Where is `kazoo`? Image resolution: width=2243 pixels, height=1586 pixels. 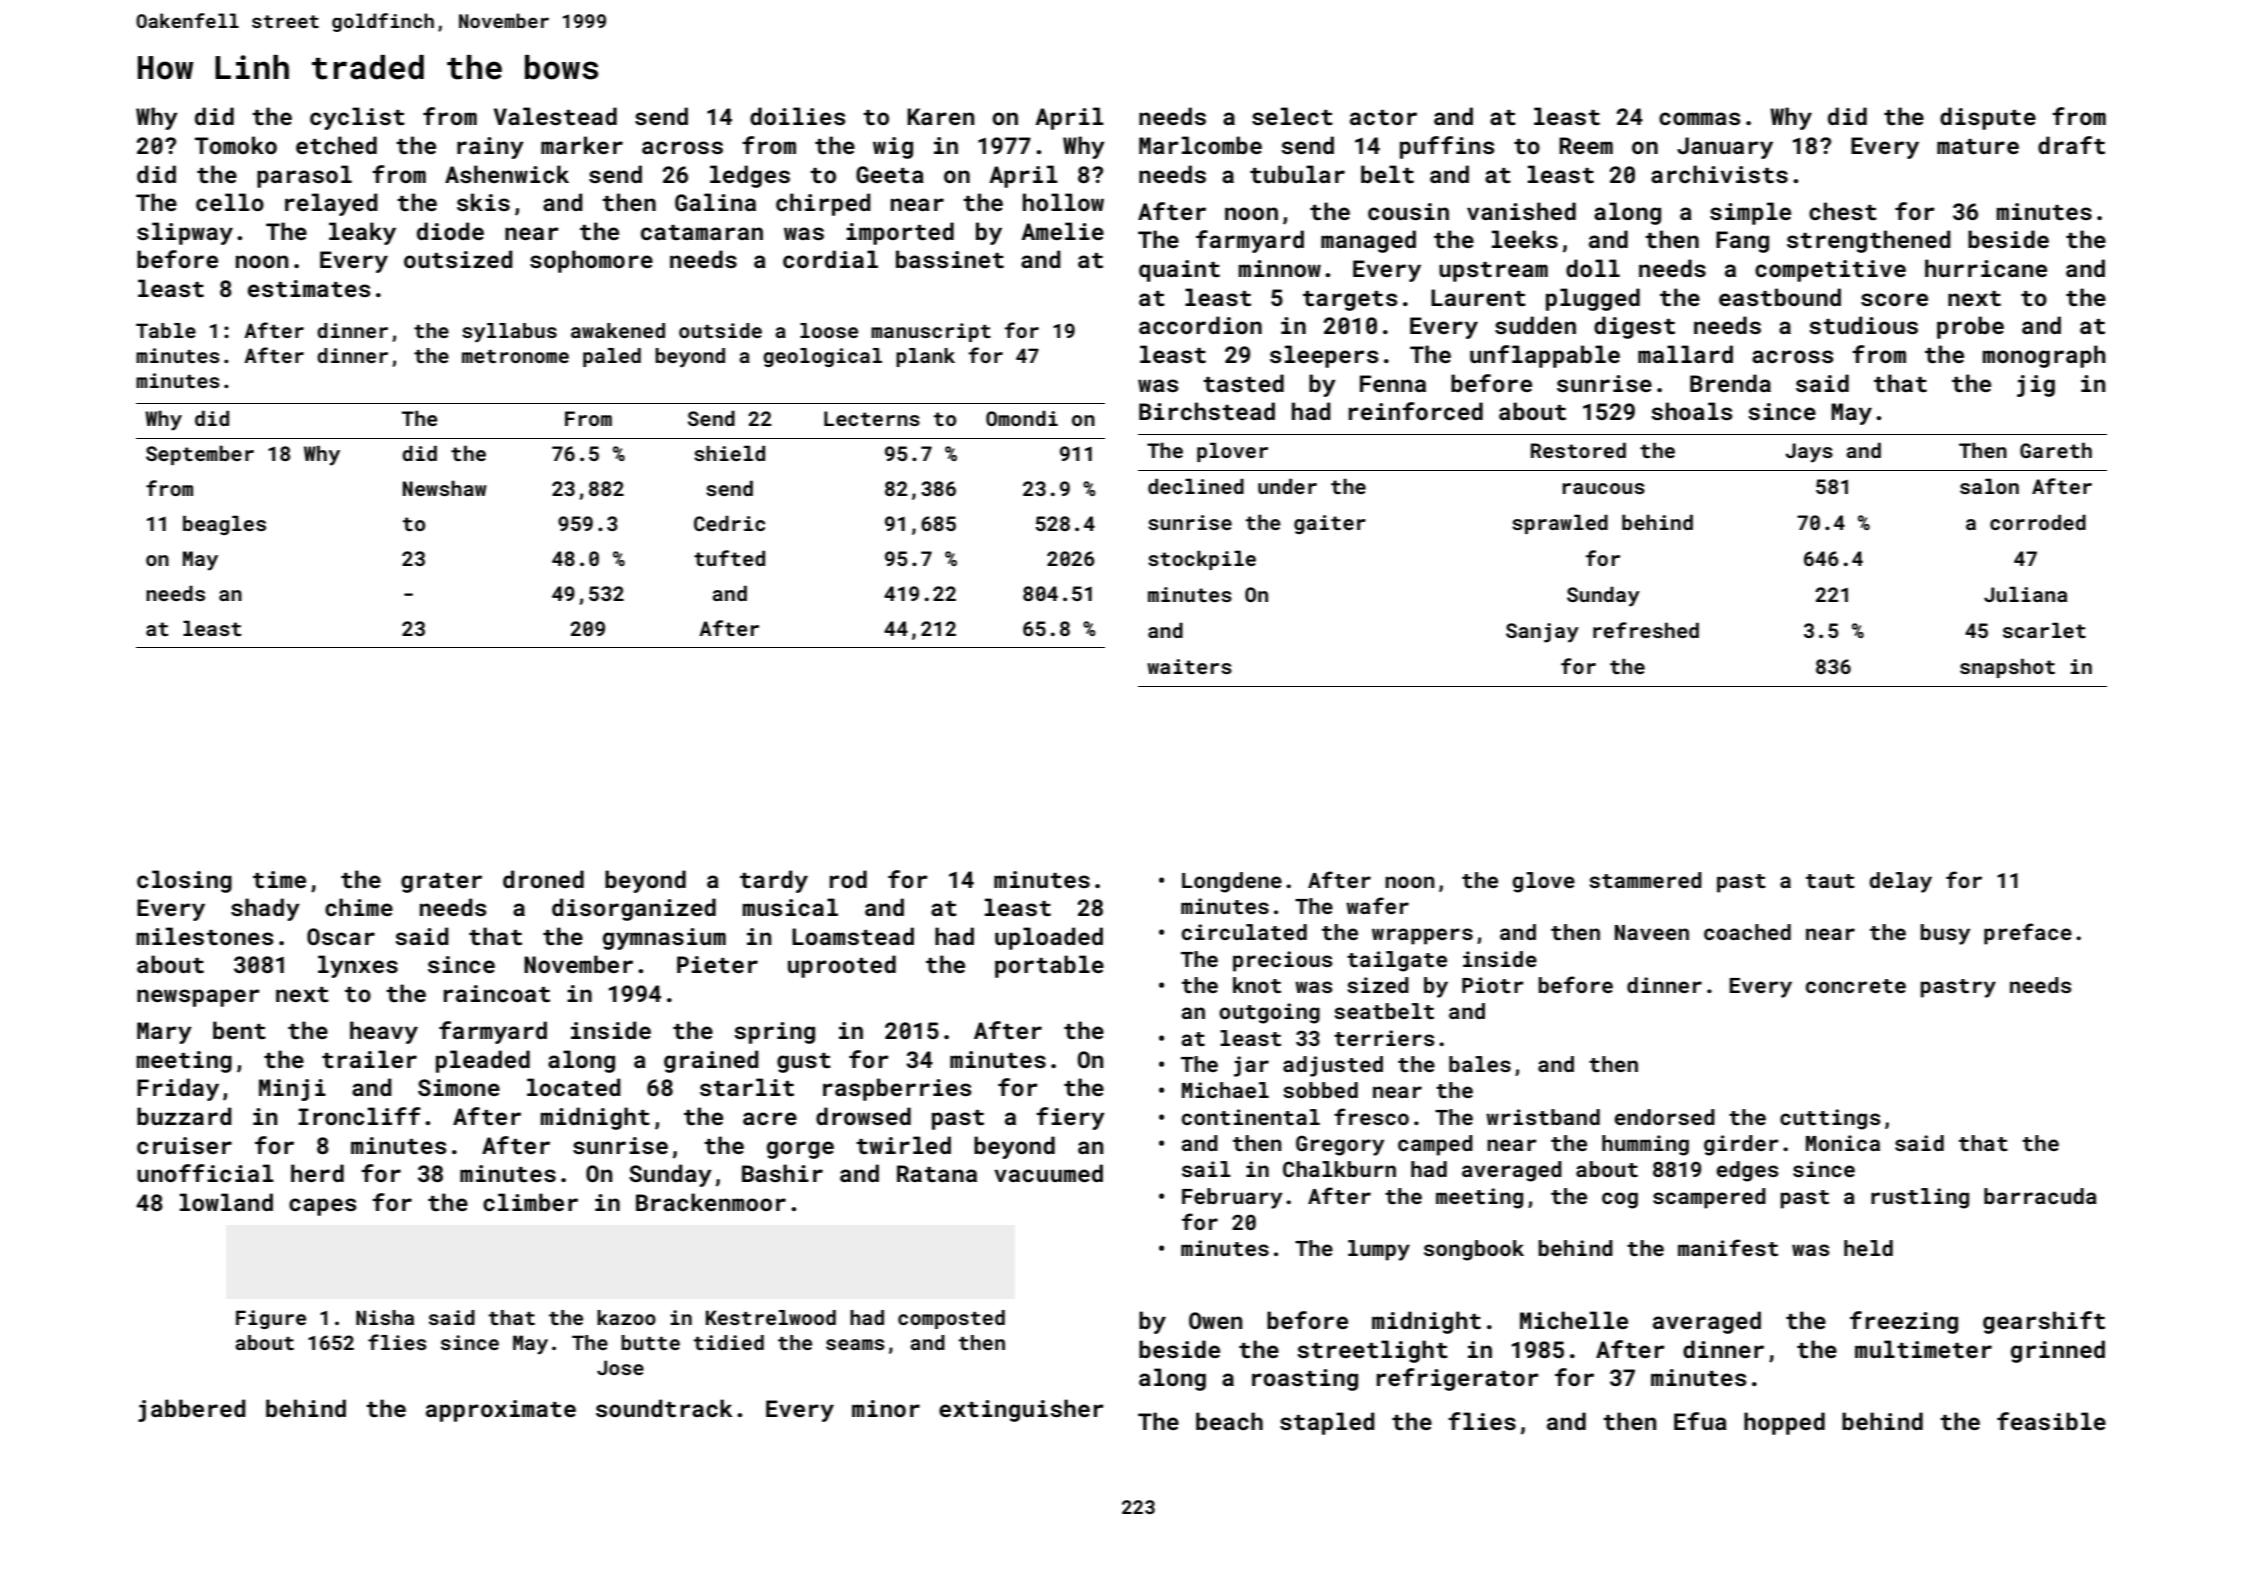 kazoo is located at coordinates (626, 1317).
